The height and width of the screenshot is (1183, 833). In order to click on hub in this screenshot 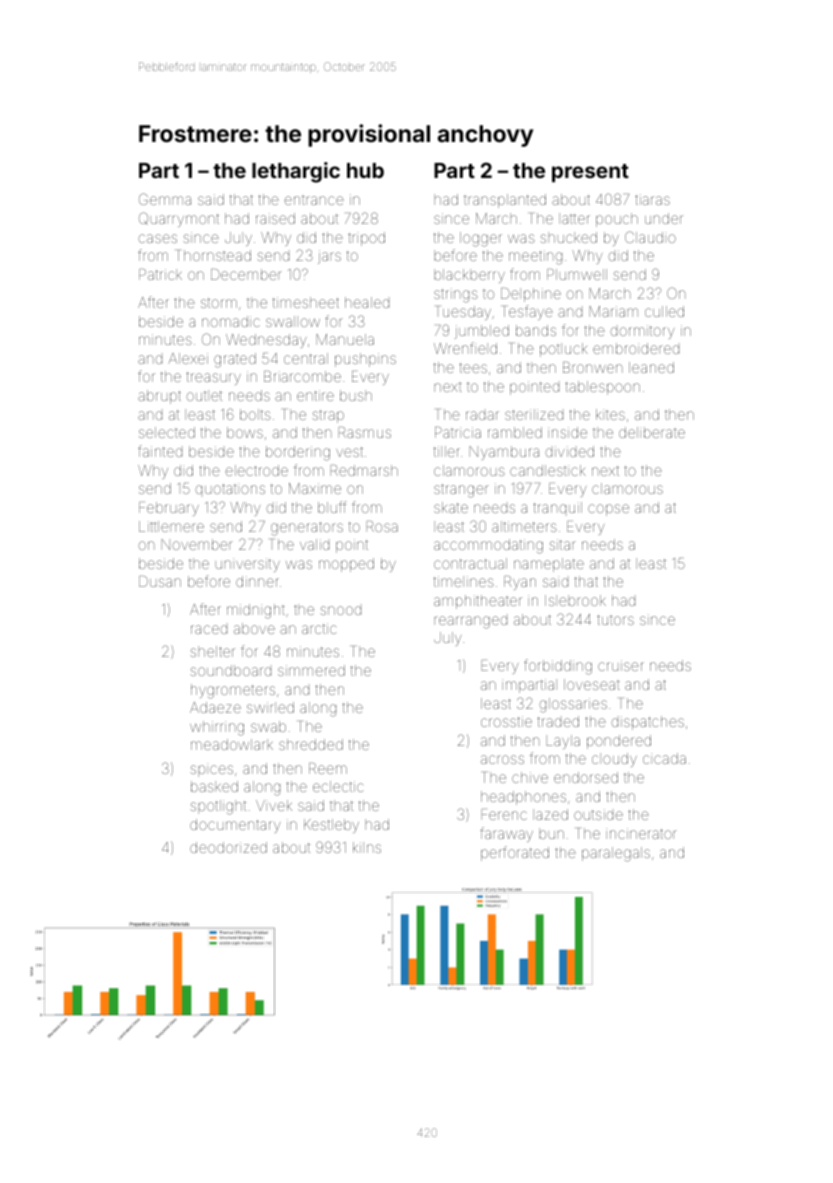, I will do `click(365, 170)`.
